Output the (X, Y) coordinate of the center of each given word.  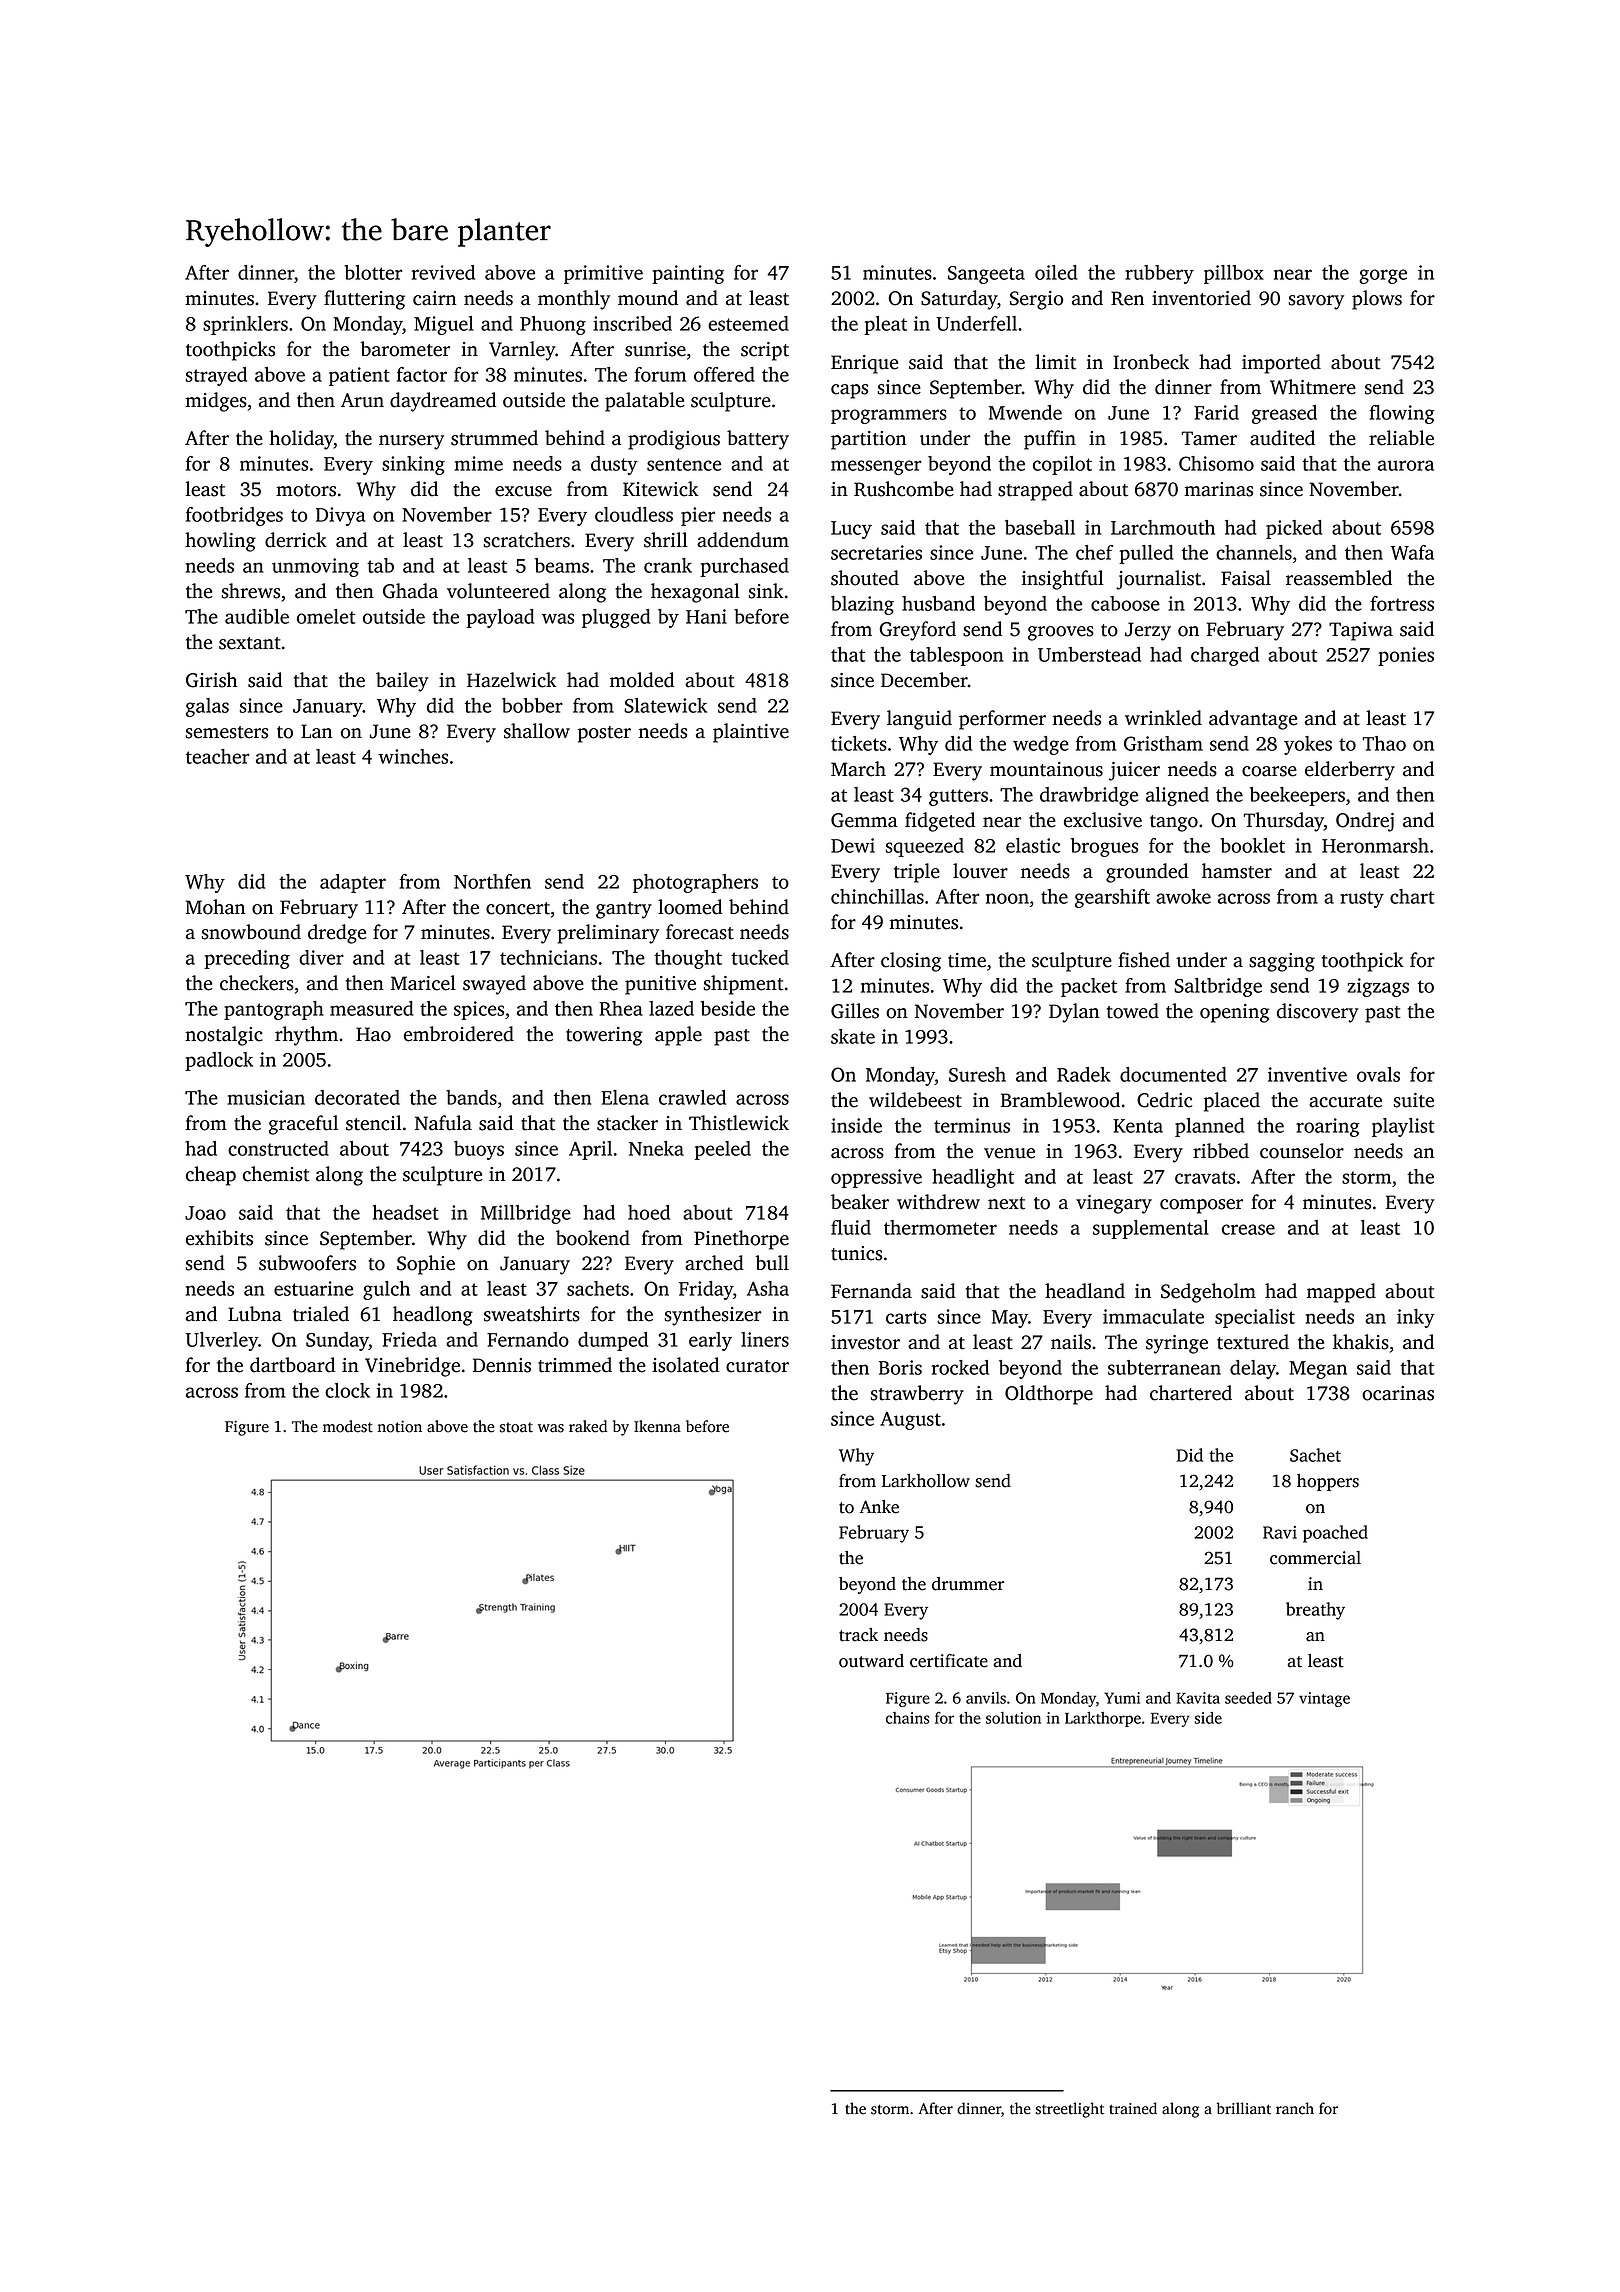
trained (1133, 2108)
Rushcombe (904, 489)
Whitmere (1313, 387)
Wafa (1412, 552)
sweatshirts (532, 1314)
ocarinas (1398, 1393)
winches (413, 756)
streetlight (1069, 2110)
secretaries (876, 552)
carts (906, 1317)
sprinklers (245, 325)
